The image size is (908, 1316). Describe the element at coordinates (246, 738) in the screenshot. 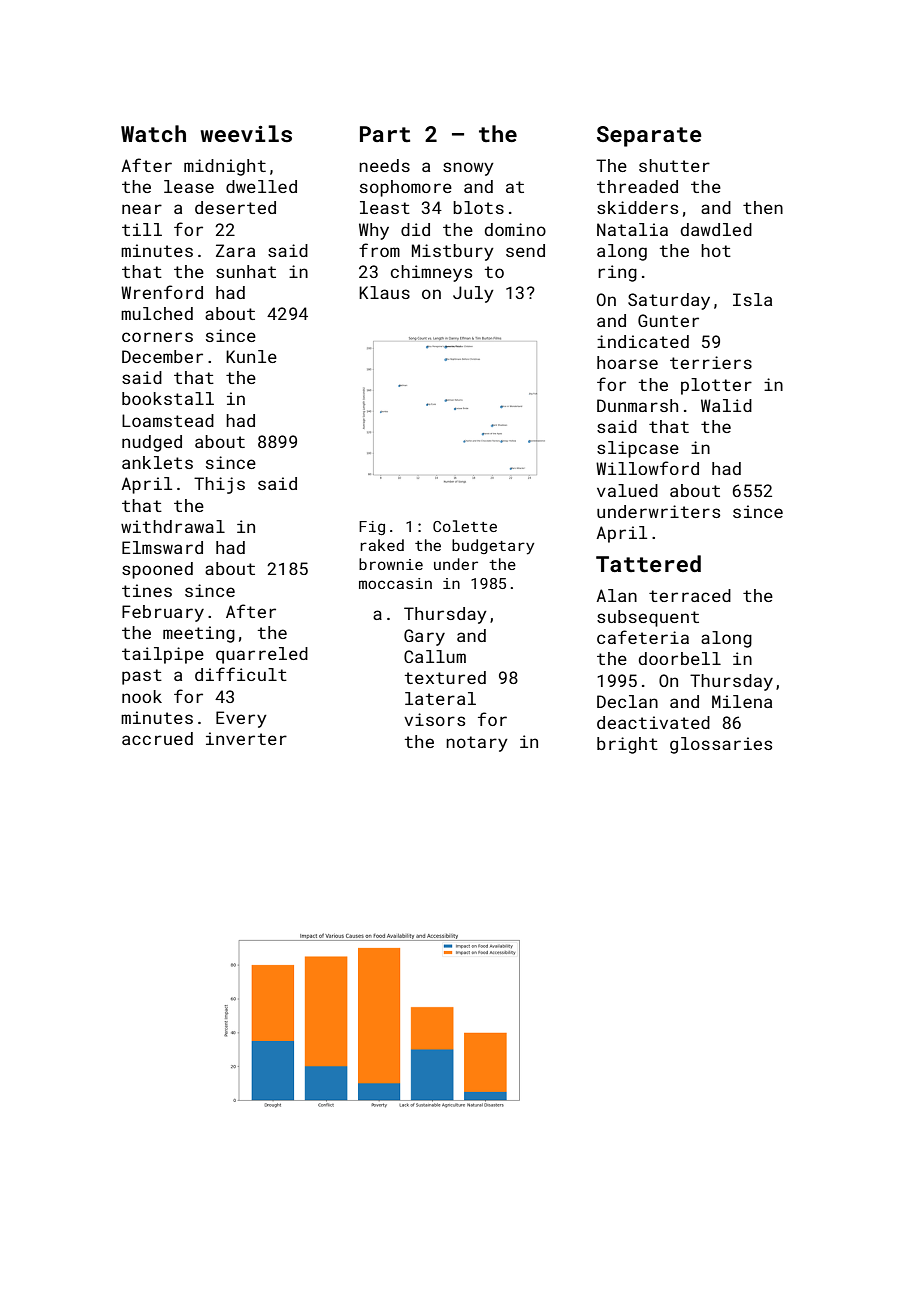

I see `inverter` at that location.
